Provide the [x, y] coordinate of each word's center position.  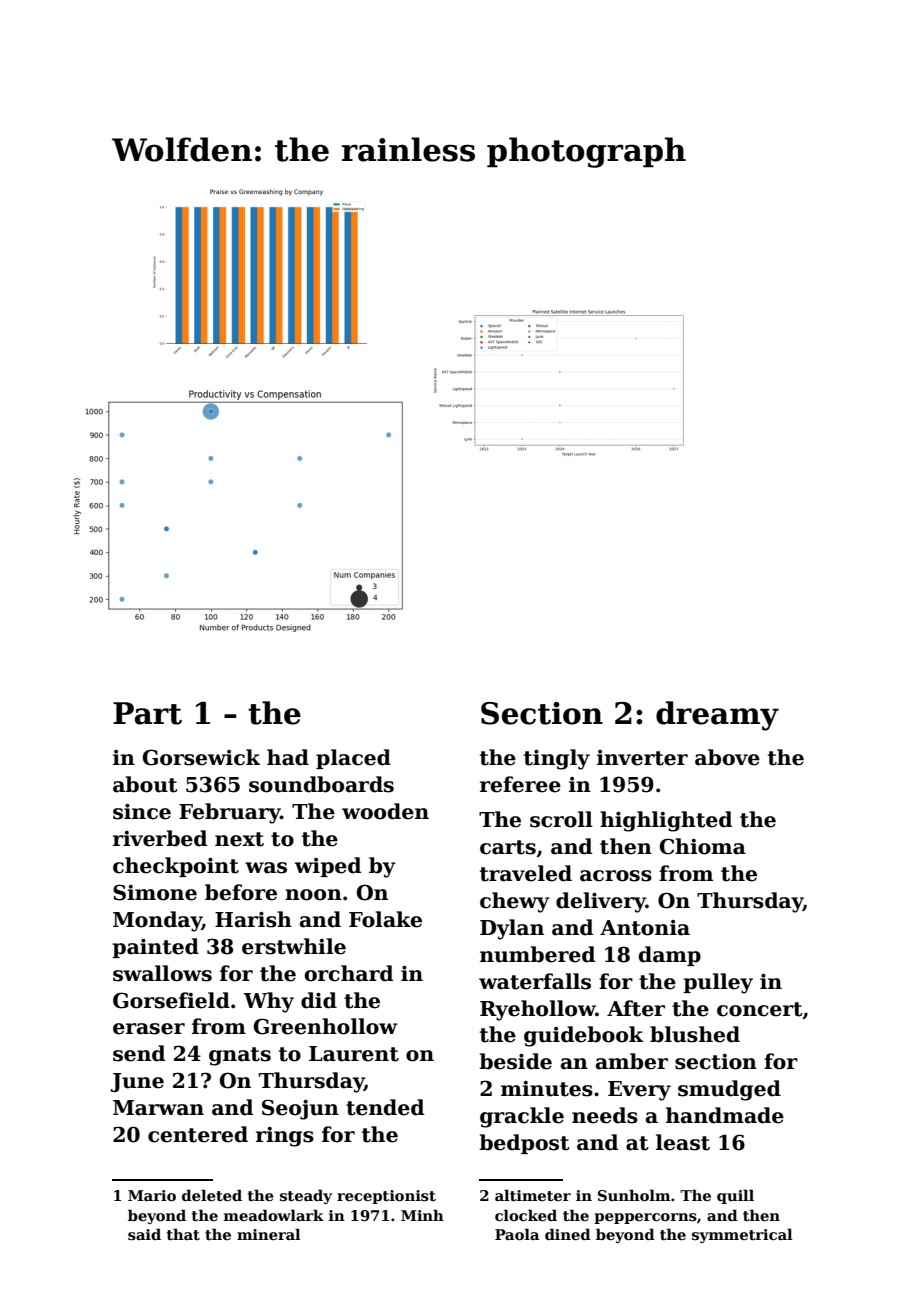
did [319, 1000]
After [636, 1008]
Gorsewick [201, 757]
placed [353, 759]
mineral [269, 1234]
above [727, 757]
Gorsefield [171, 1000]
